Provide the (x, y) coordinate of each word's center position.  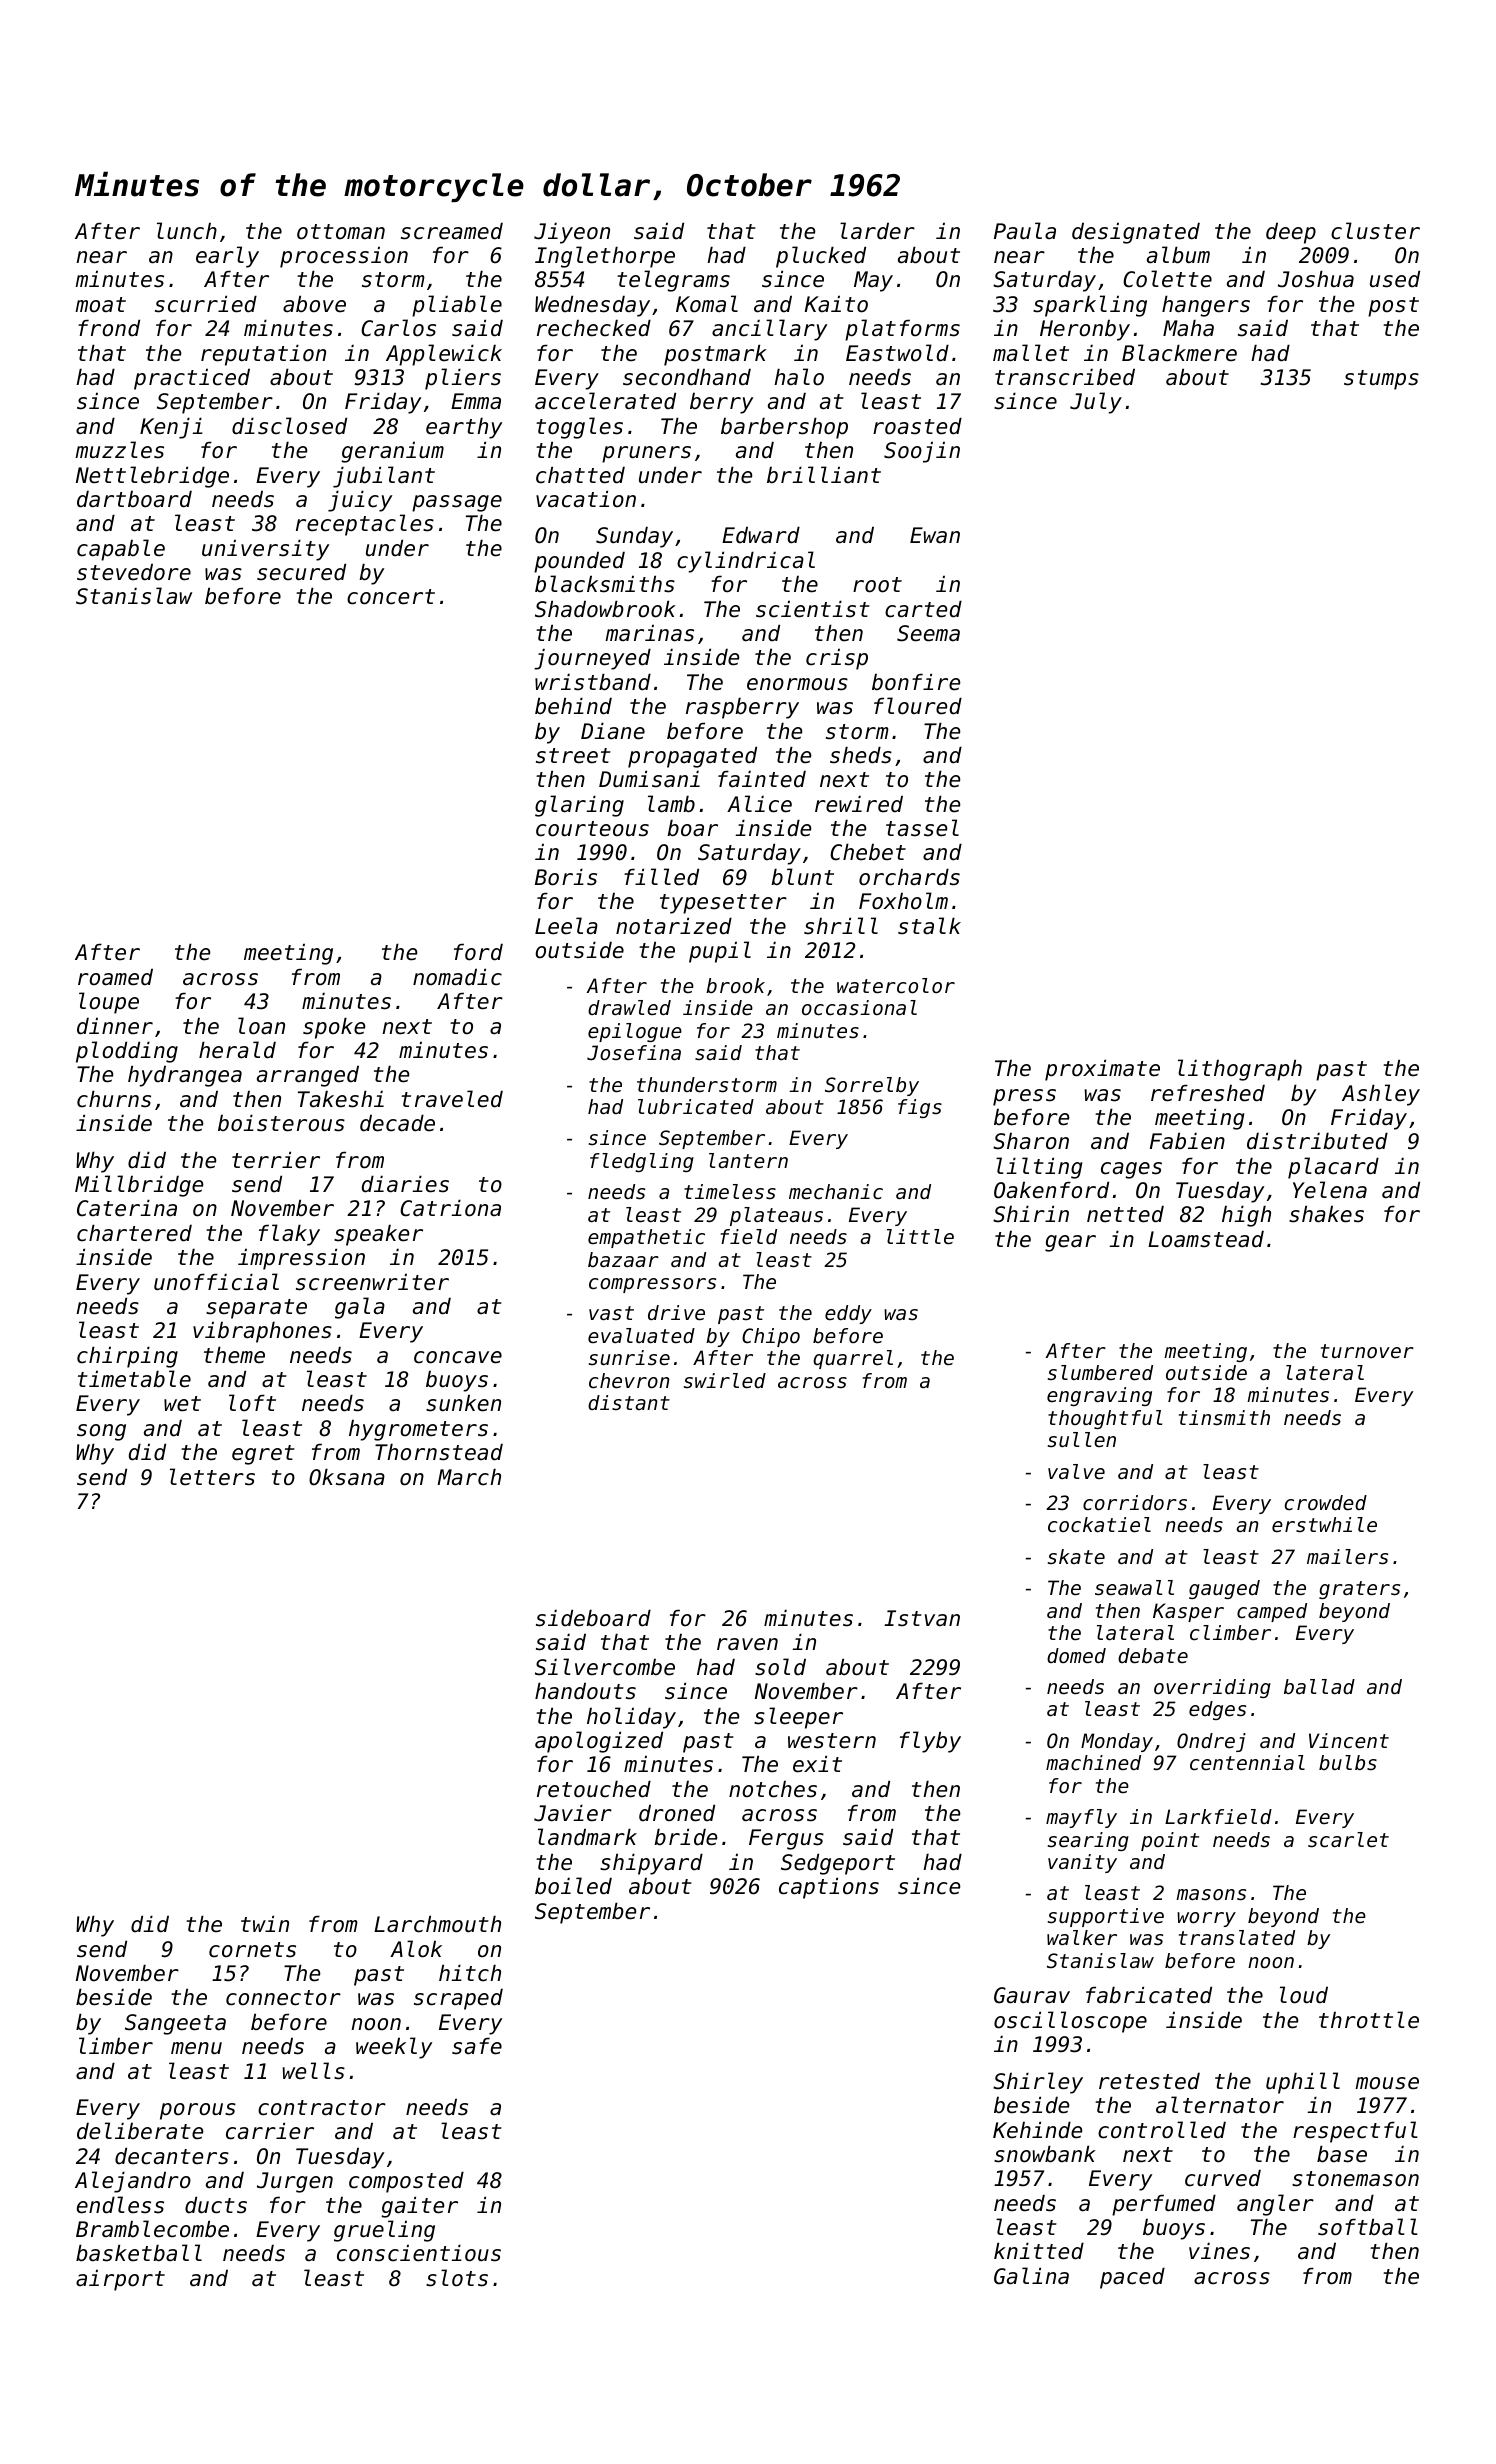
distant (629, 1402)
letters (212, 1477)
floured (918, 706)
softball (1367, 2227)
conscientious (419, 2253)
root (877, 585)
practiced (192, 379)
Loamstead (1206, 1239)
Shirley (1038, 2083)
